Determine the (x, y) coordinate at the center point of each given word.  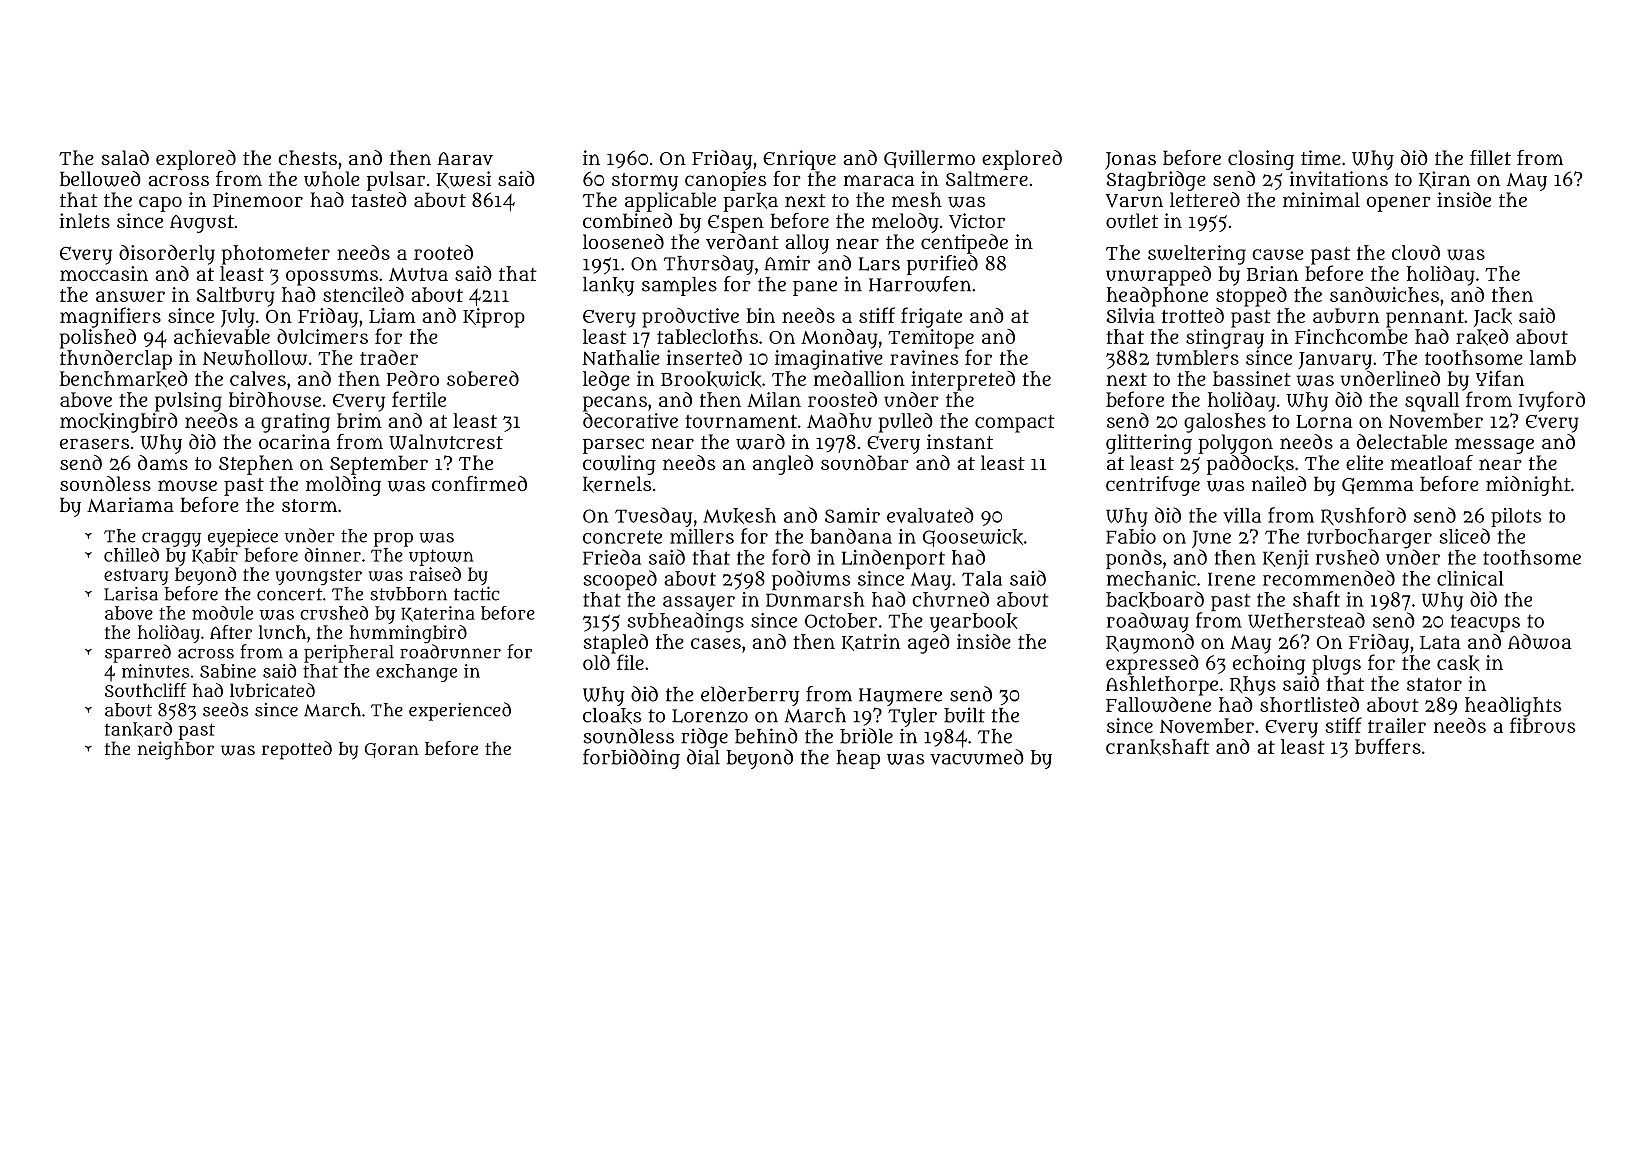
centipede (964, 244)
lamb (1553, 357)
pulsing (188, 402)
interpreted (963, 381)
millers (702, 536)
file (630, 662)
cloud (1416, 252)
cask (1458, 663)
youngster (318, 577)
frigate (931, 317)
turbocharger (1369, 539)
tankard (138, 729)
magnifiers (110, 317)
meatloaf (1432, 462)
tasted (379, 199)
